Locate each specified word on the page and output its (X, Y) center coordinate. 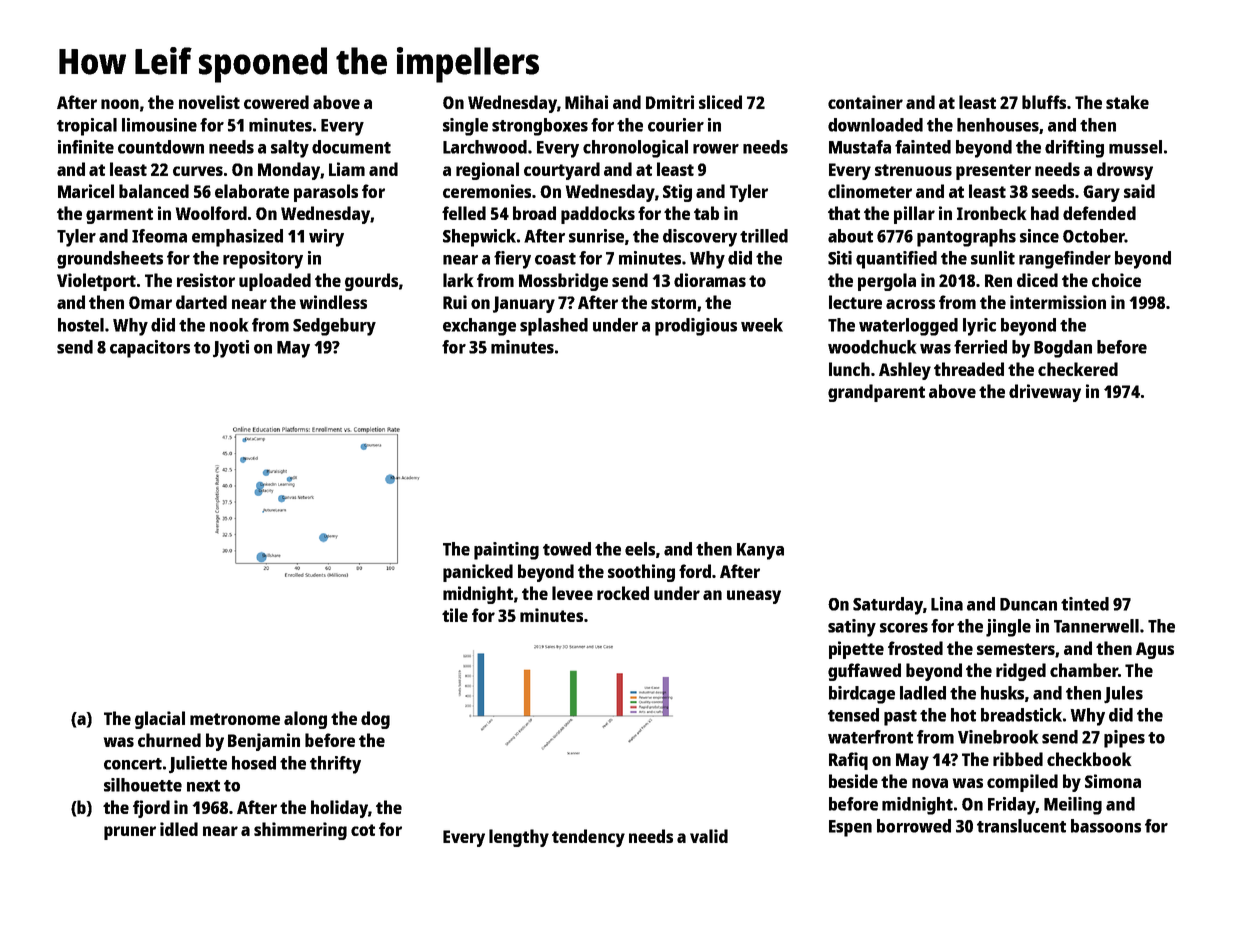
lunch (849, 369)
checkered (1078, 369)
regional (487, 171)
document (351, 147)
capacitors (150, 349)
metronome (235, 719)
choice (1116, 280)
